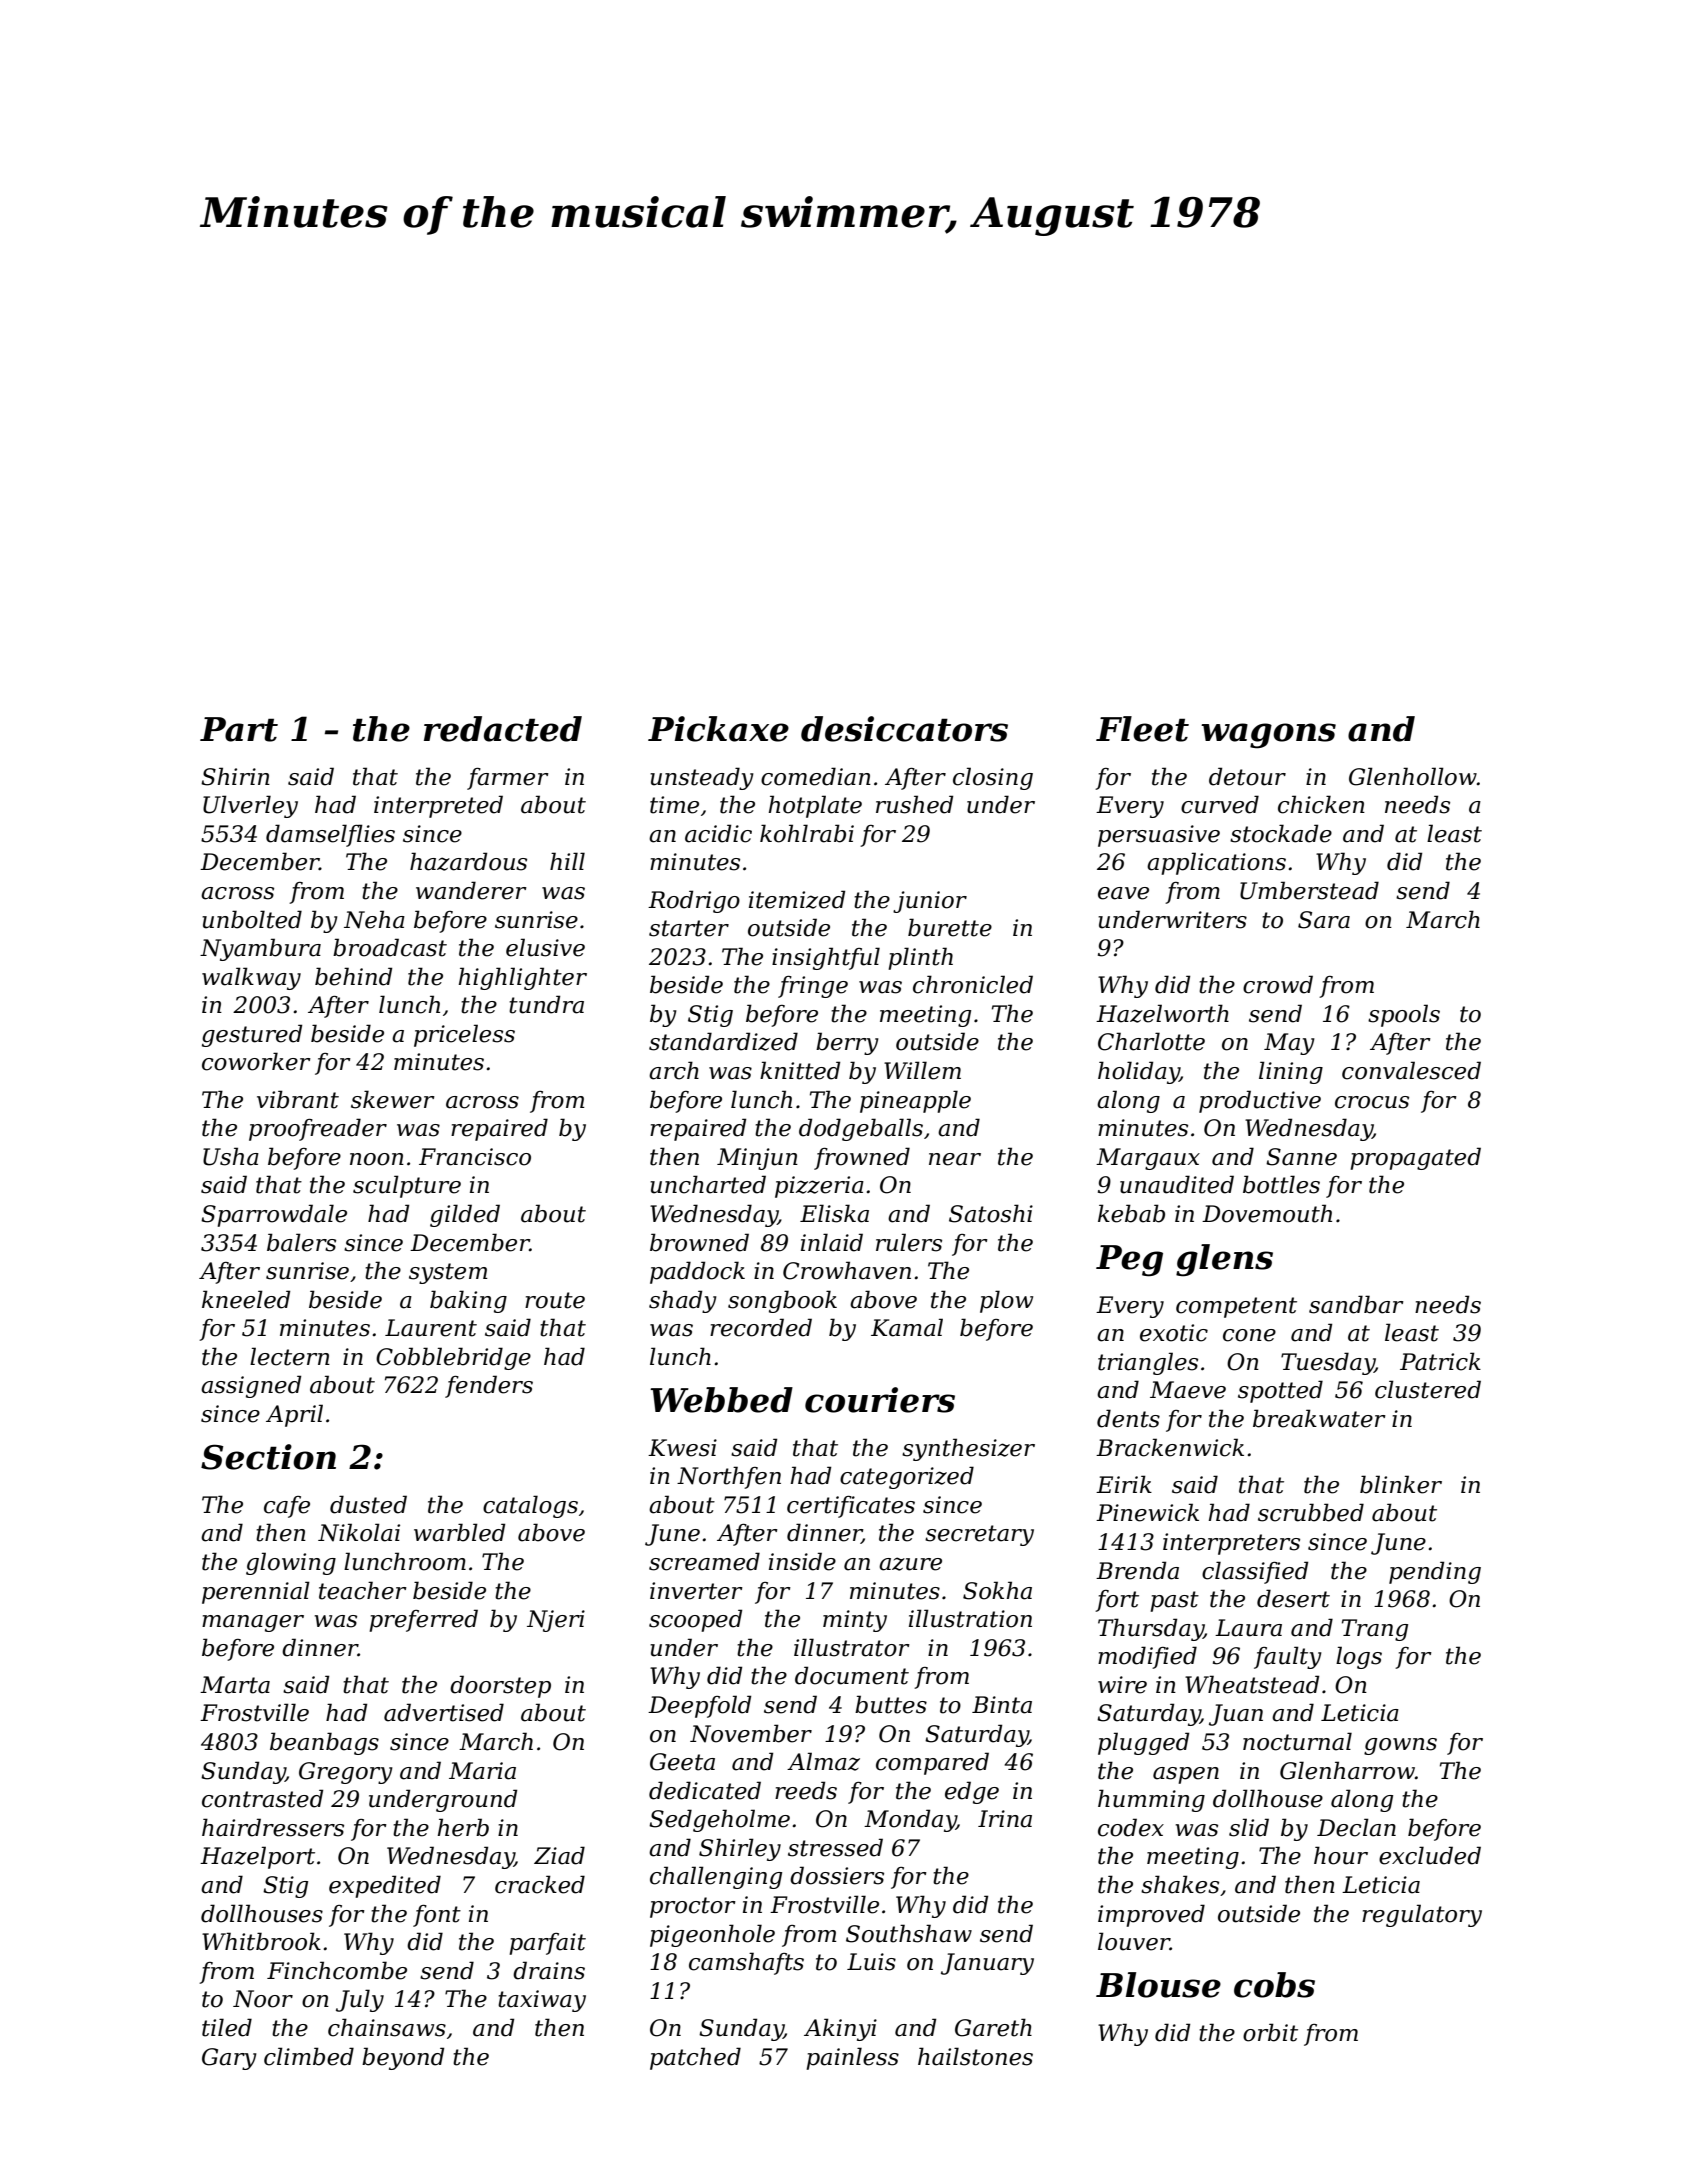 This screenshot has height=2178, width=1683. Describe the element at coordinates (1270, 2032) in the screenshot. I see `orbit` at that location.
